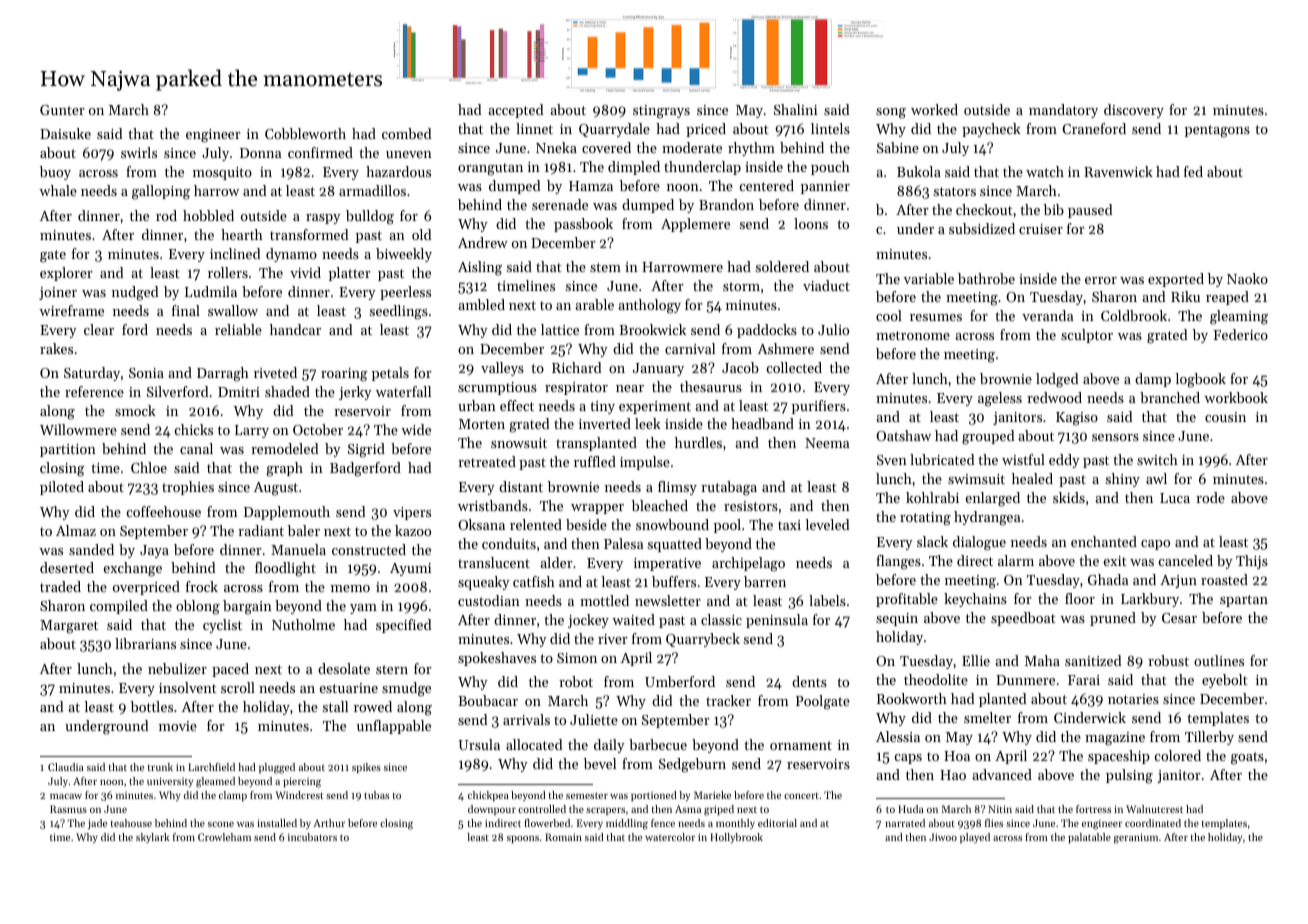  Describe the element at coordinates (261, 530) in the page. I see `radiant` at that location.
